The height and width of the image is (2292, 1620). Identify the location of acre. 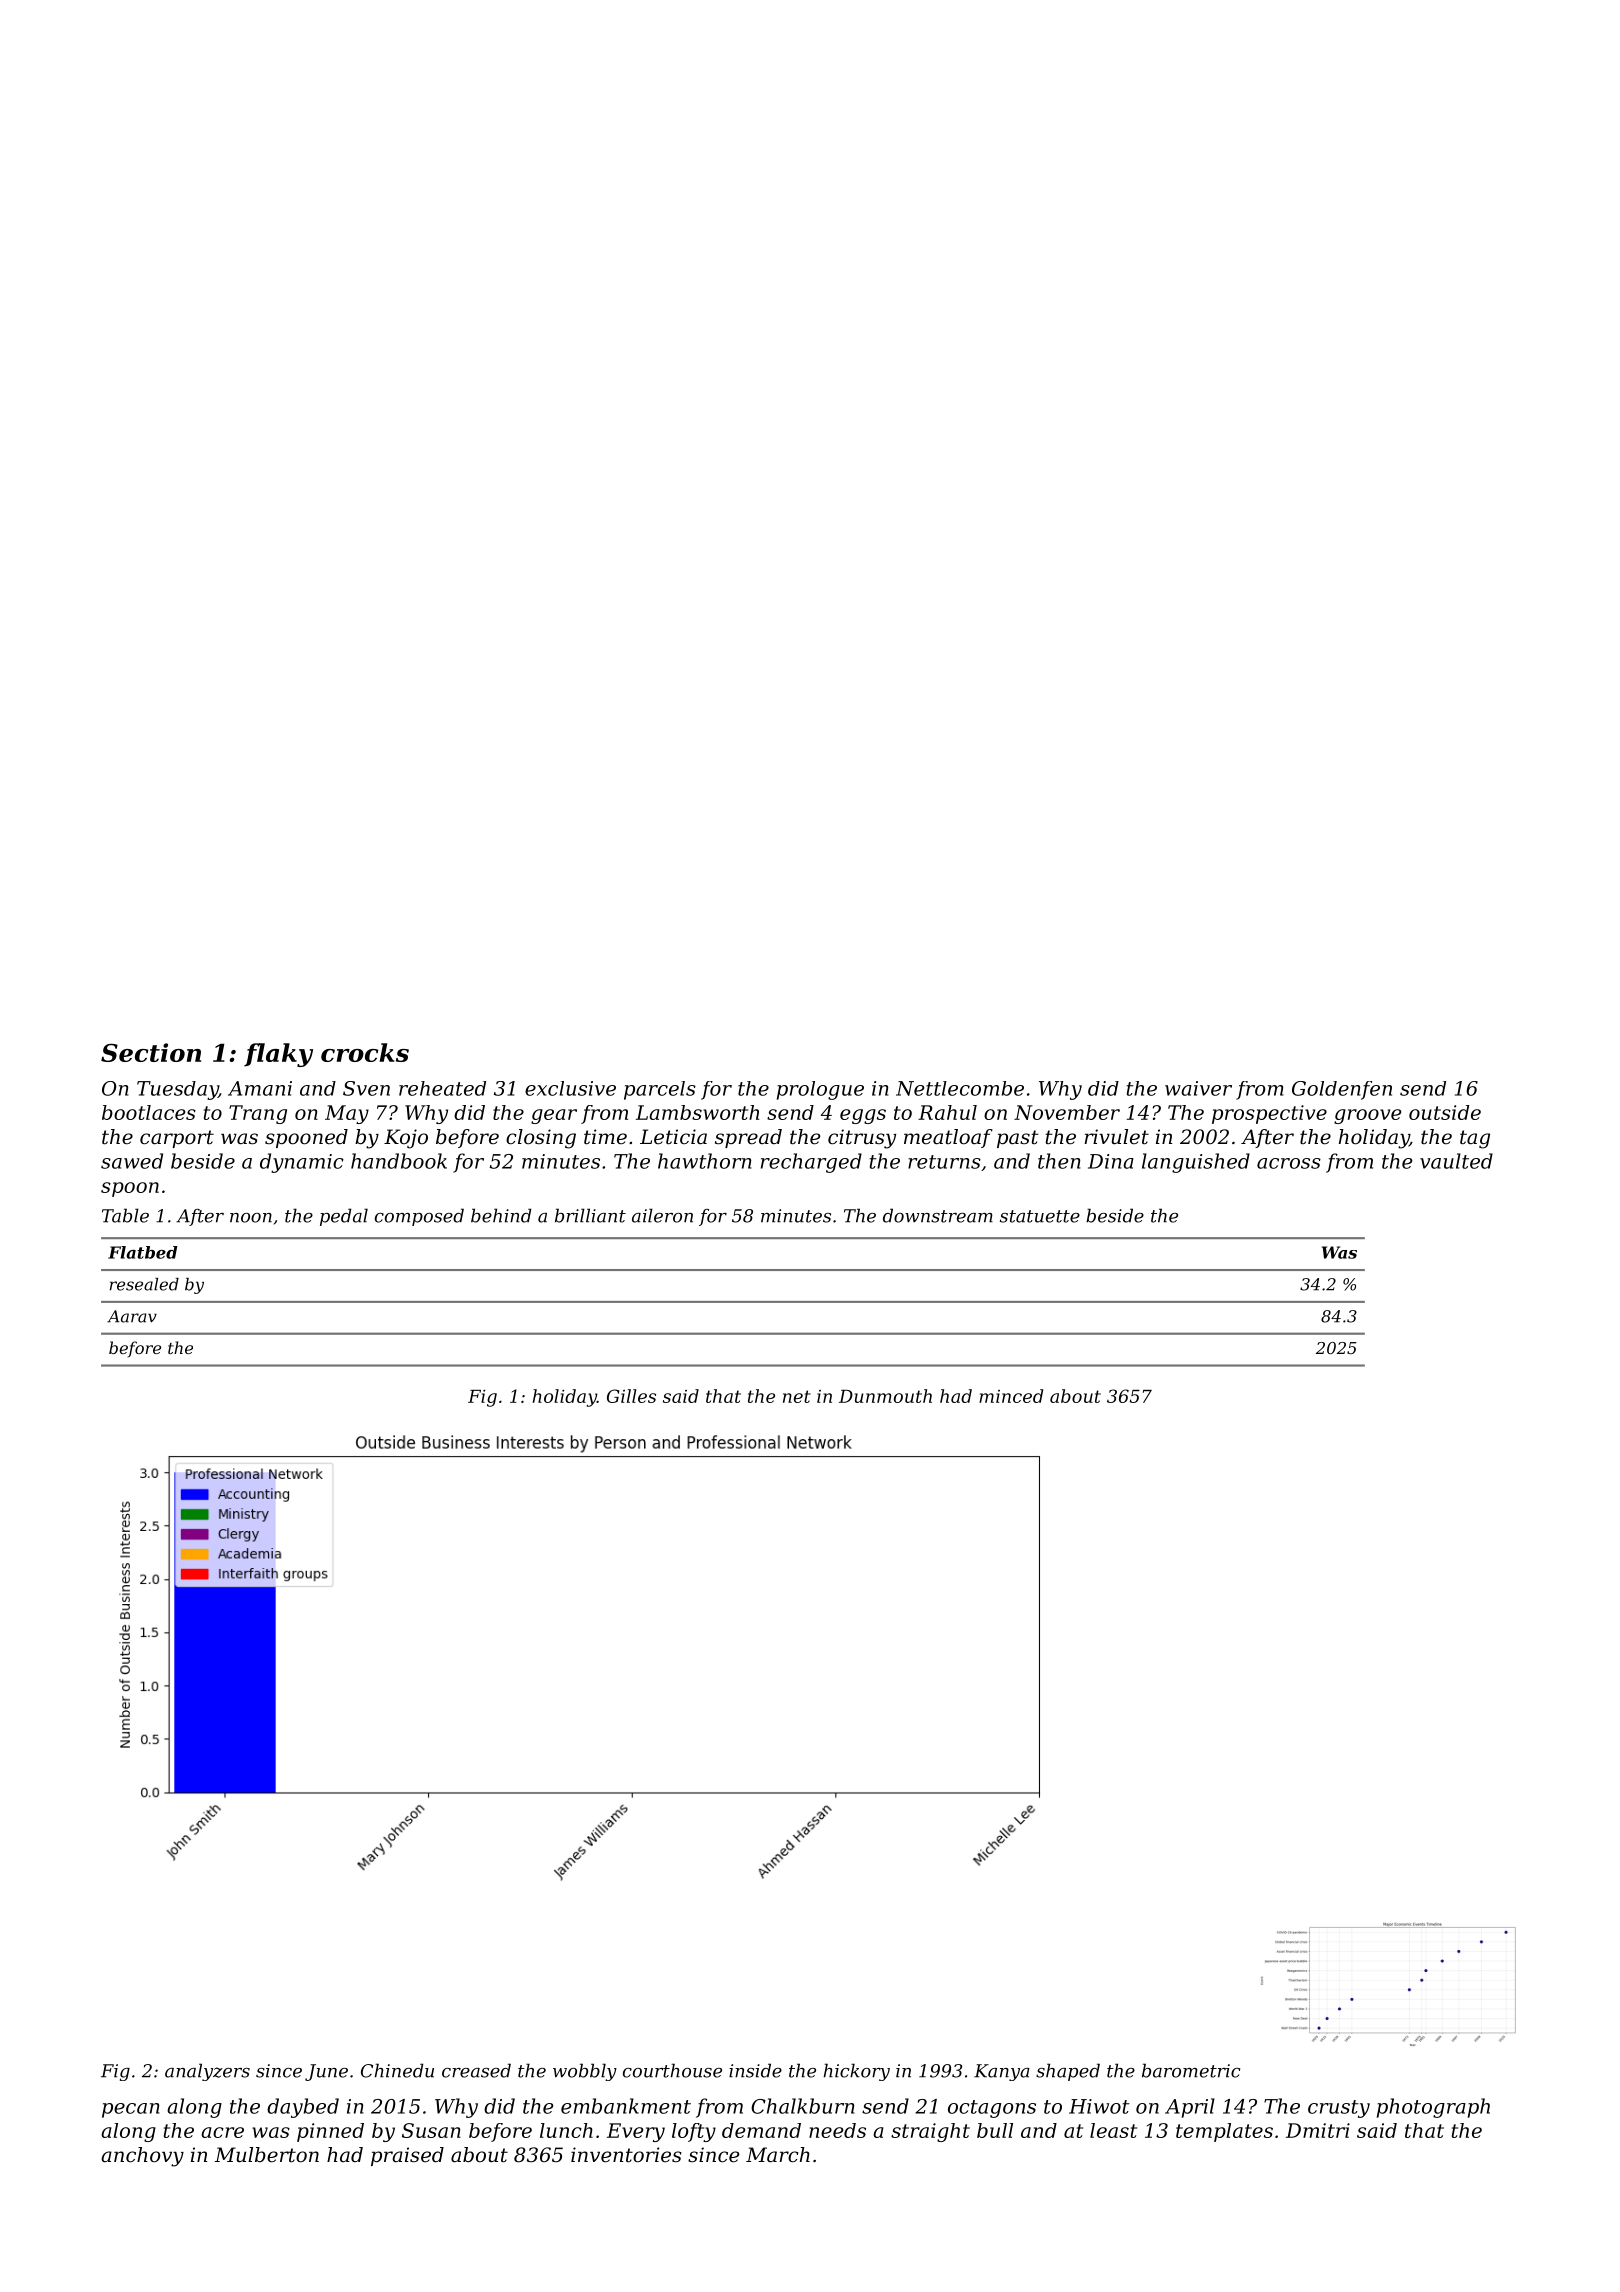
(222, 2132).
